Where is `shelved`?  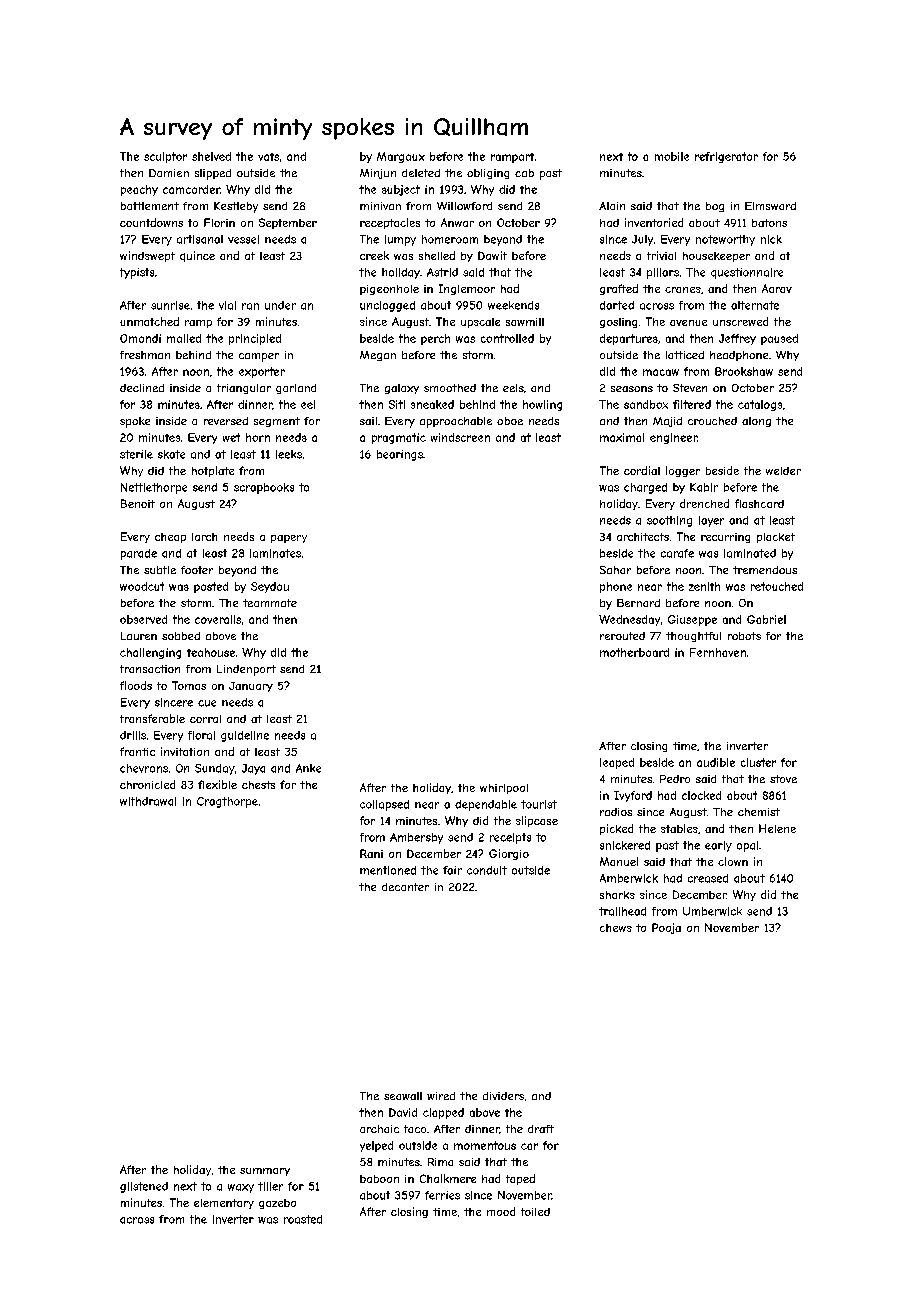 shelved is located at coordinates (211, 156).
